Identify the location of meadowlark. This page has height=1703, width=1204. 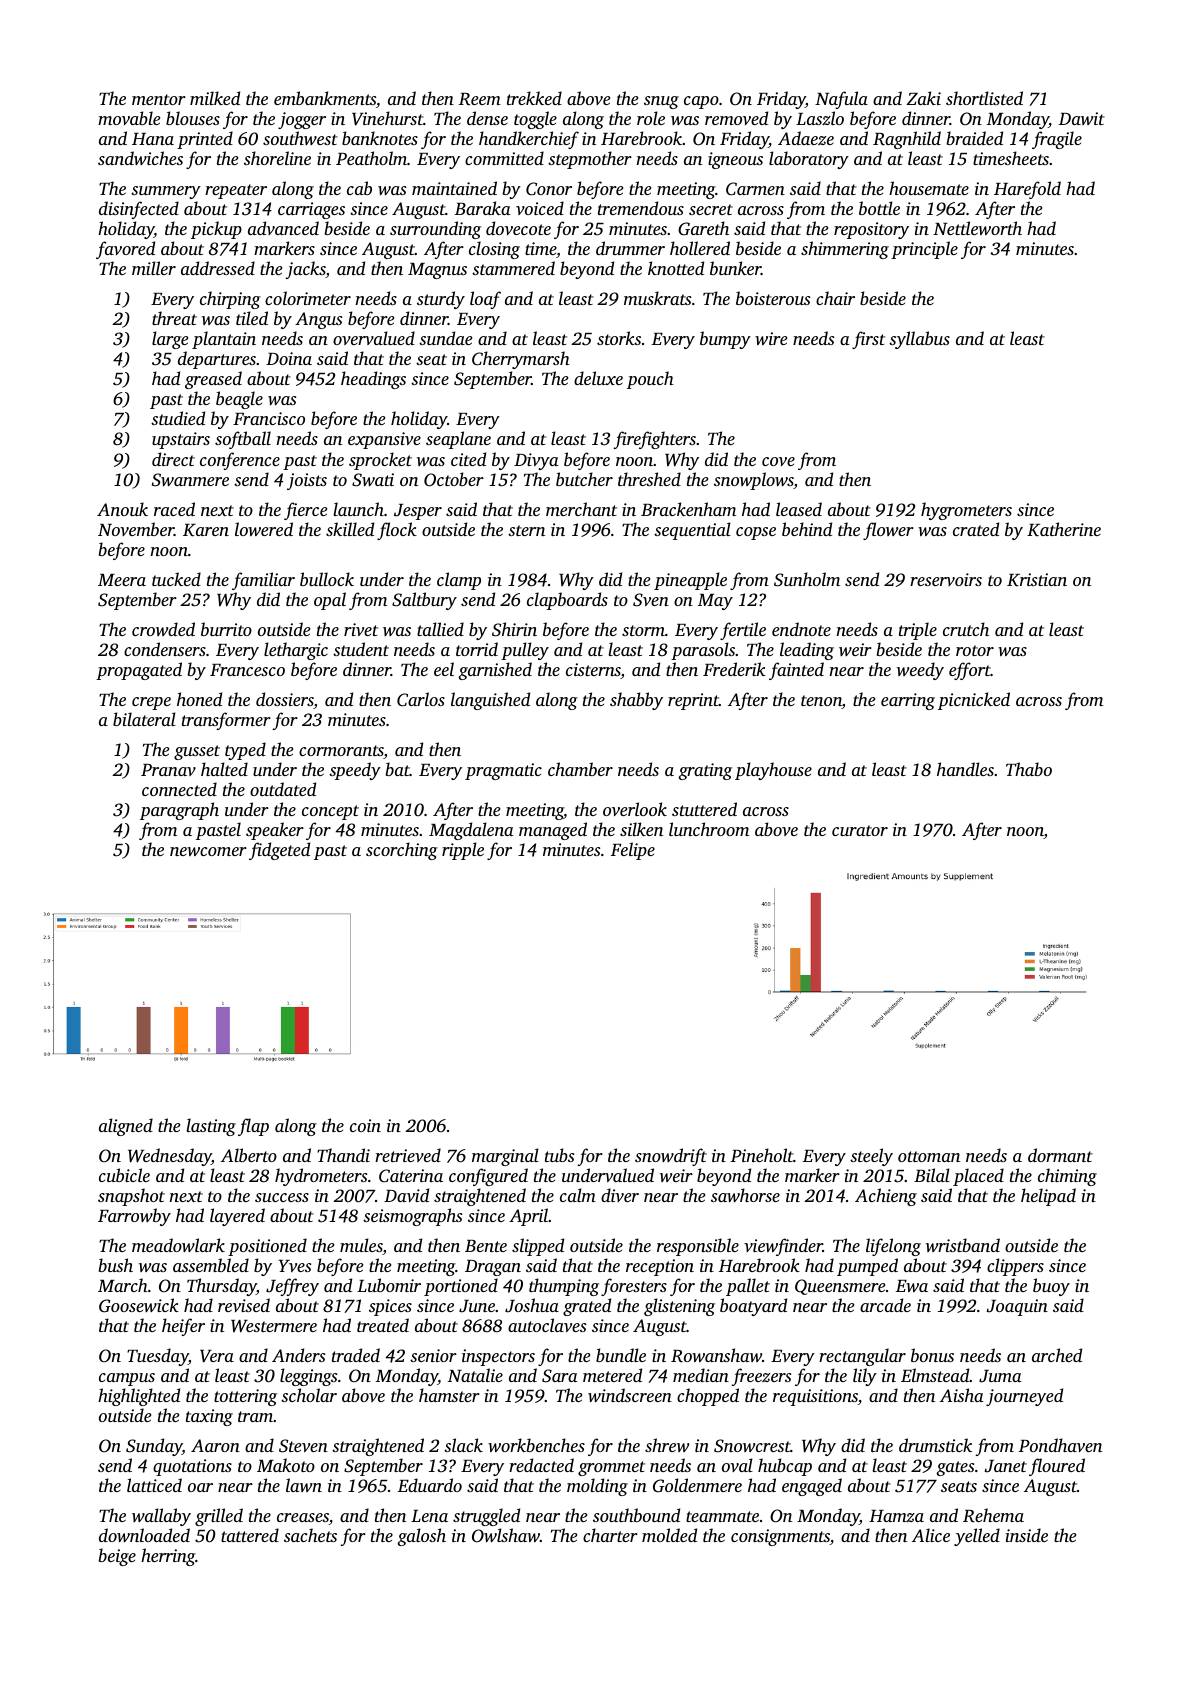
(178, 1245).
